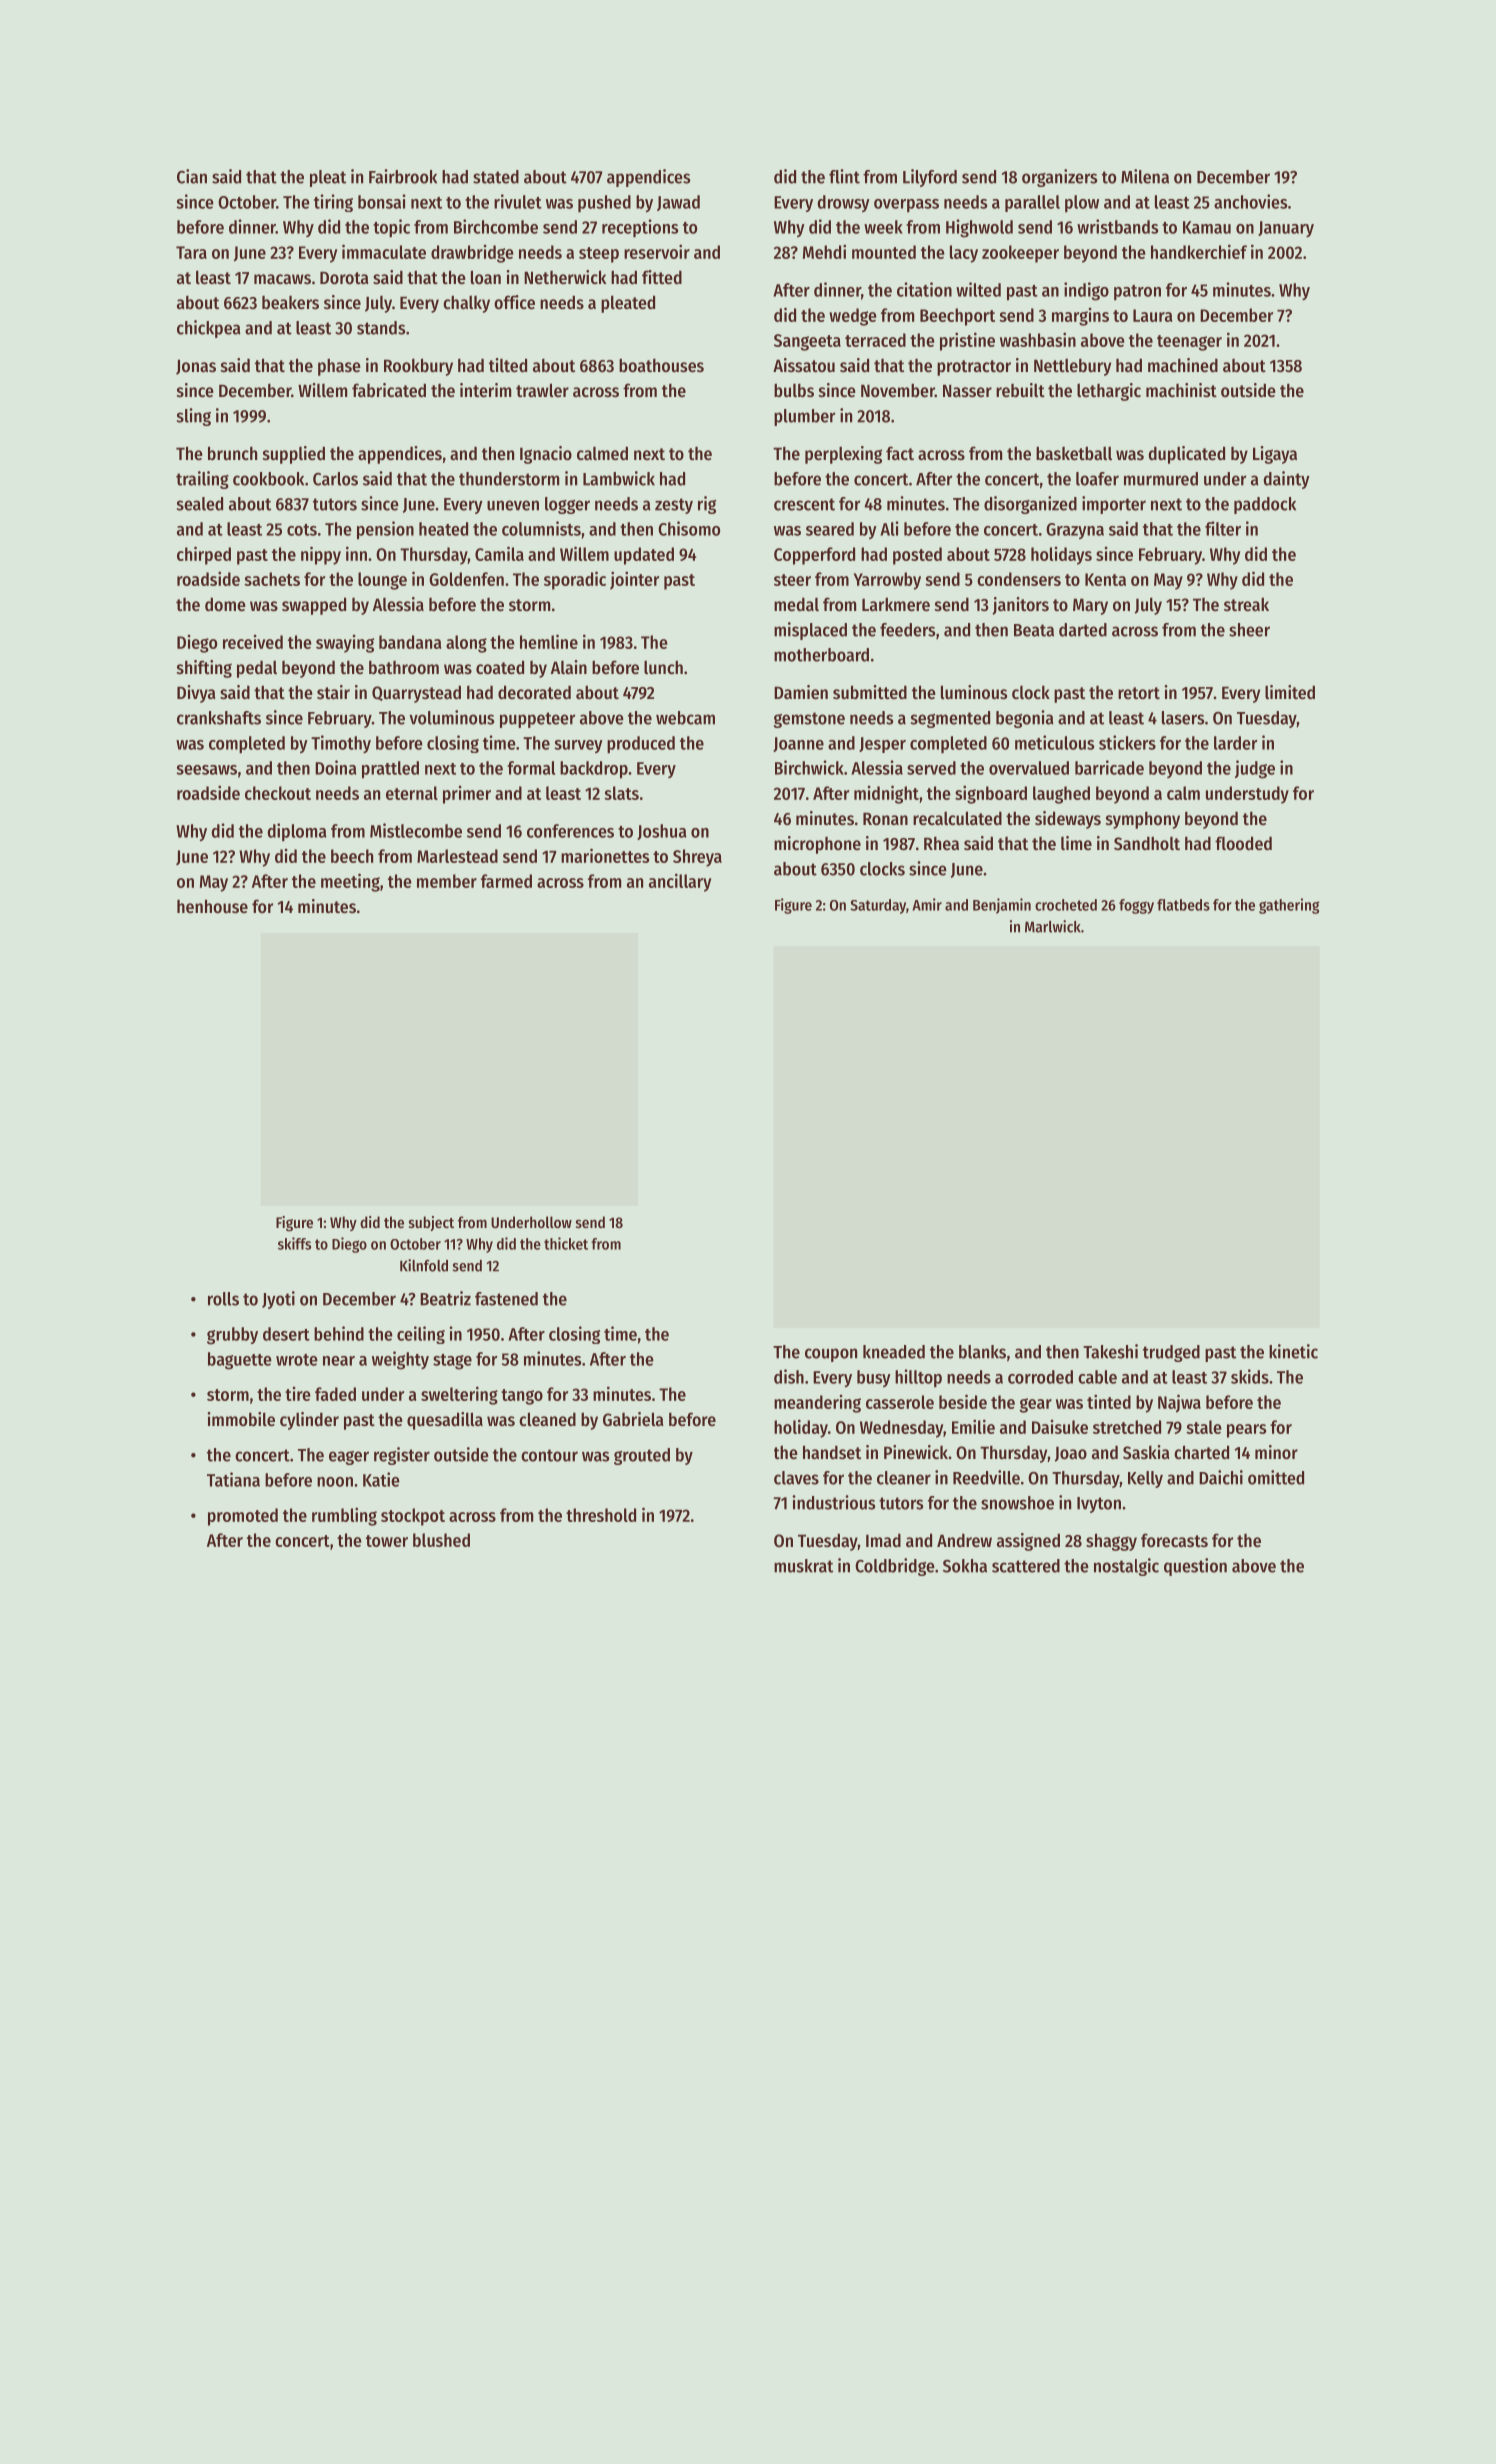  What do you see at coordinates (878, 906) in the screenshot?
I see `Saturday` at bounding box center [878, 906].
